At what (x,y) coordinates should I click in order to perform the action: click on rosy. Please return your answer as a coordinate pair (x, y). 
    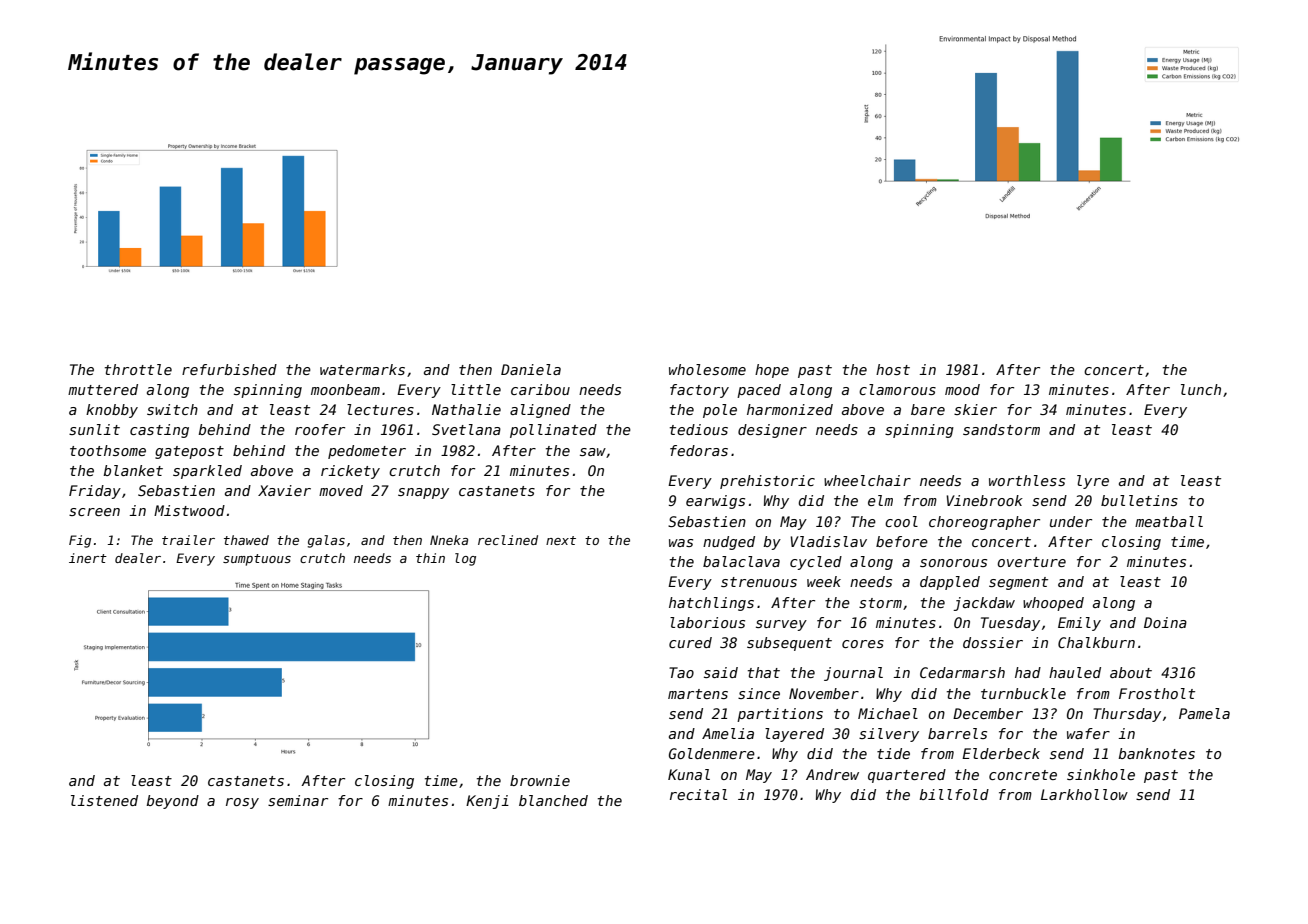
    Looking at the image, I should click on (242, 803).
